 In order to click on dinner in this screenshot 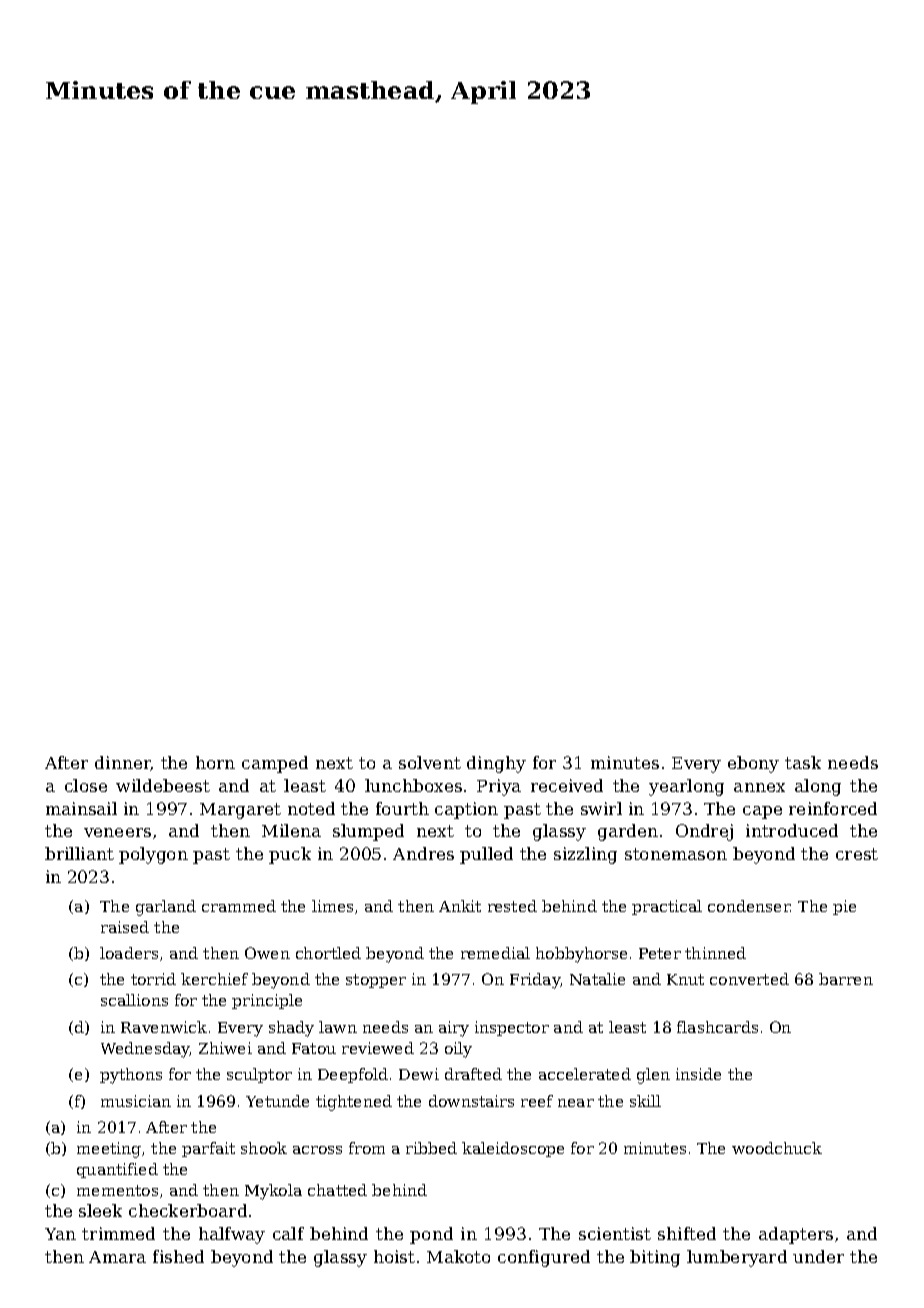, I will do `click(123, 763)`.
